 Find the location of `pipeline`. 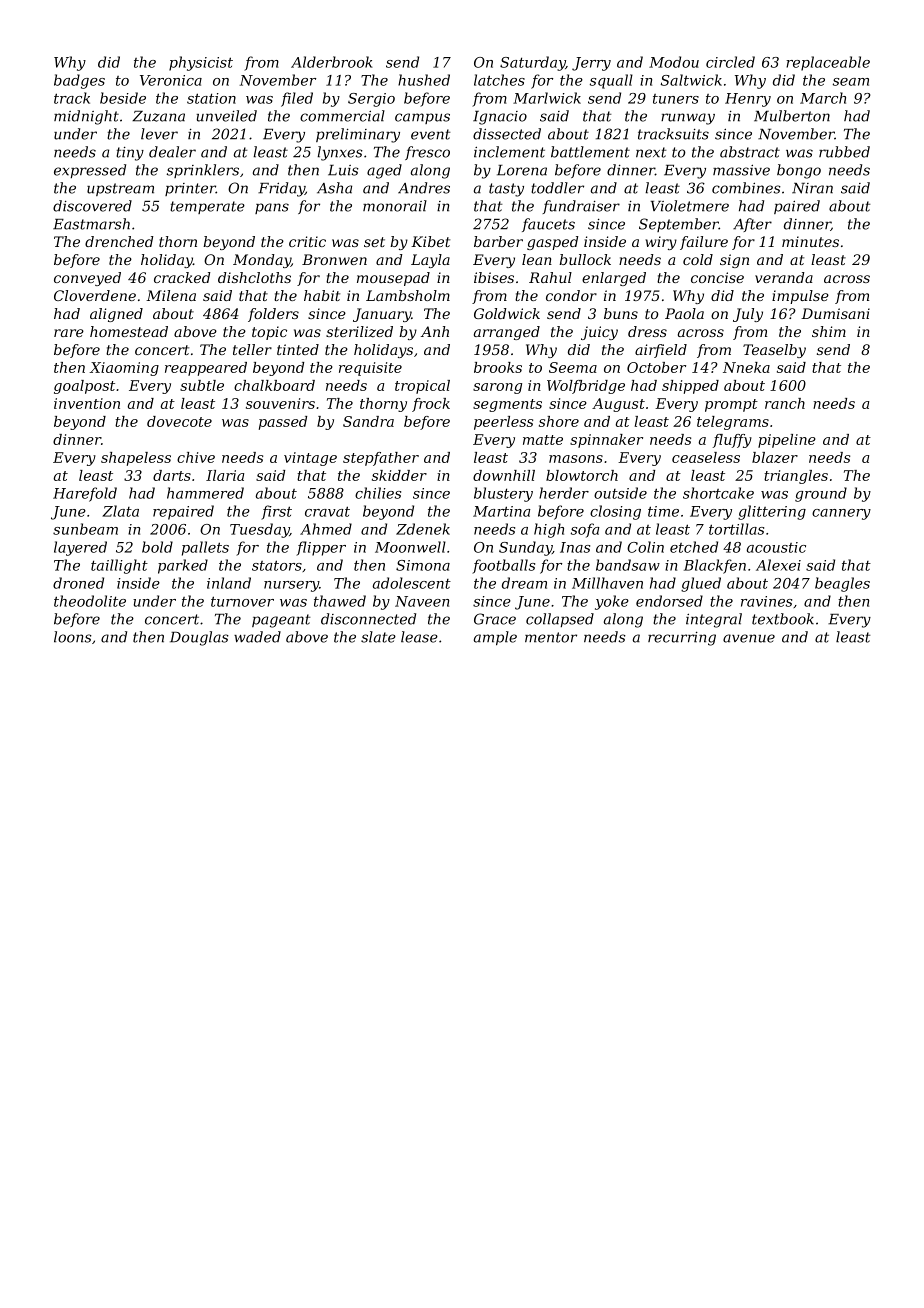

pipeline is located at coordinates (787, 441).
